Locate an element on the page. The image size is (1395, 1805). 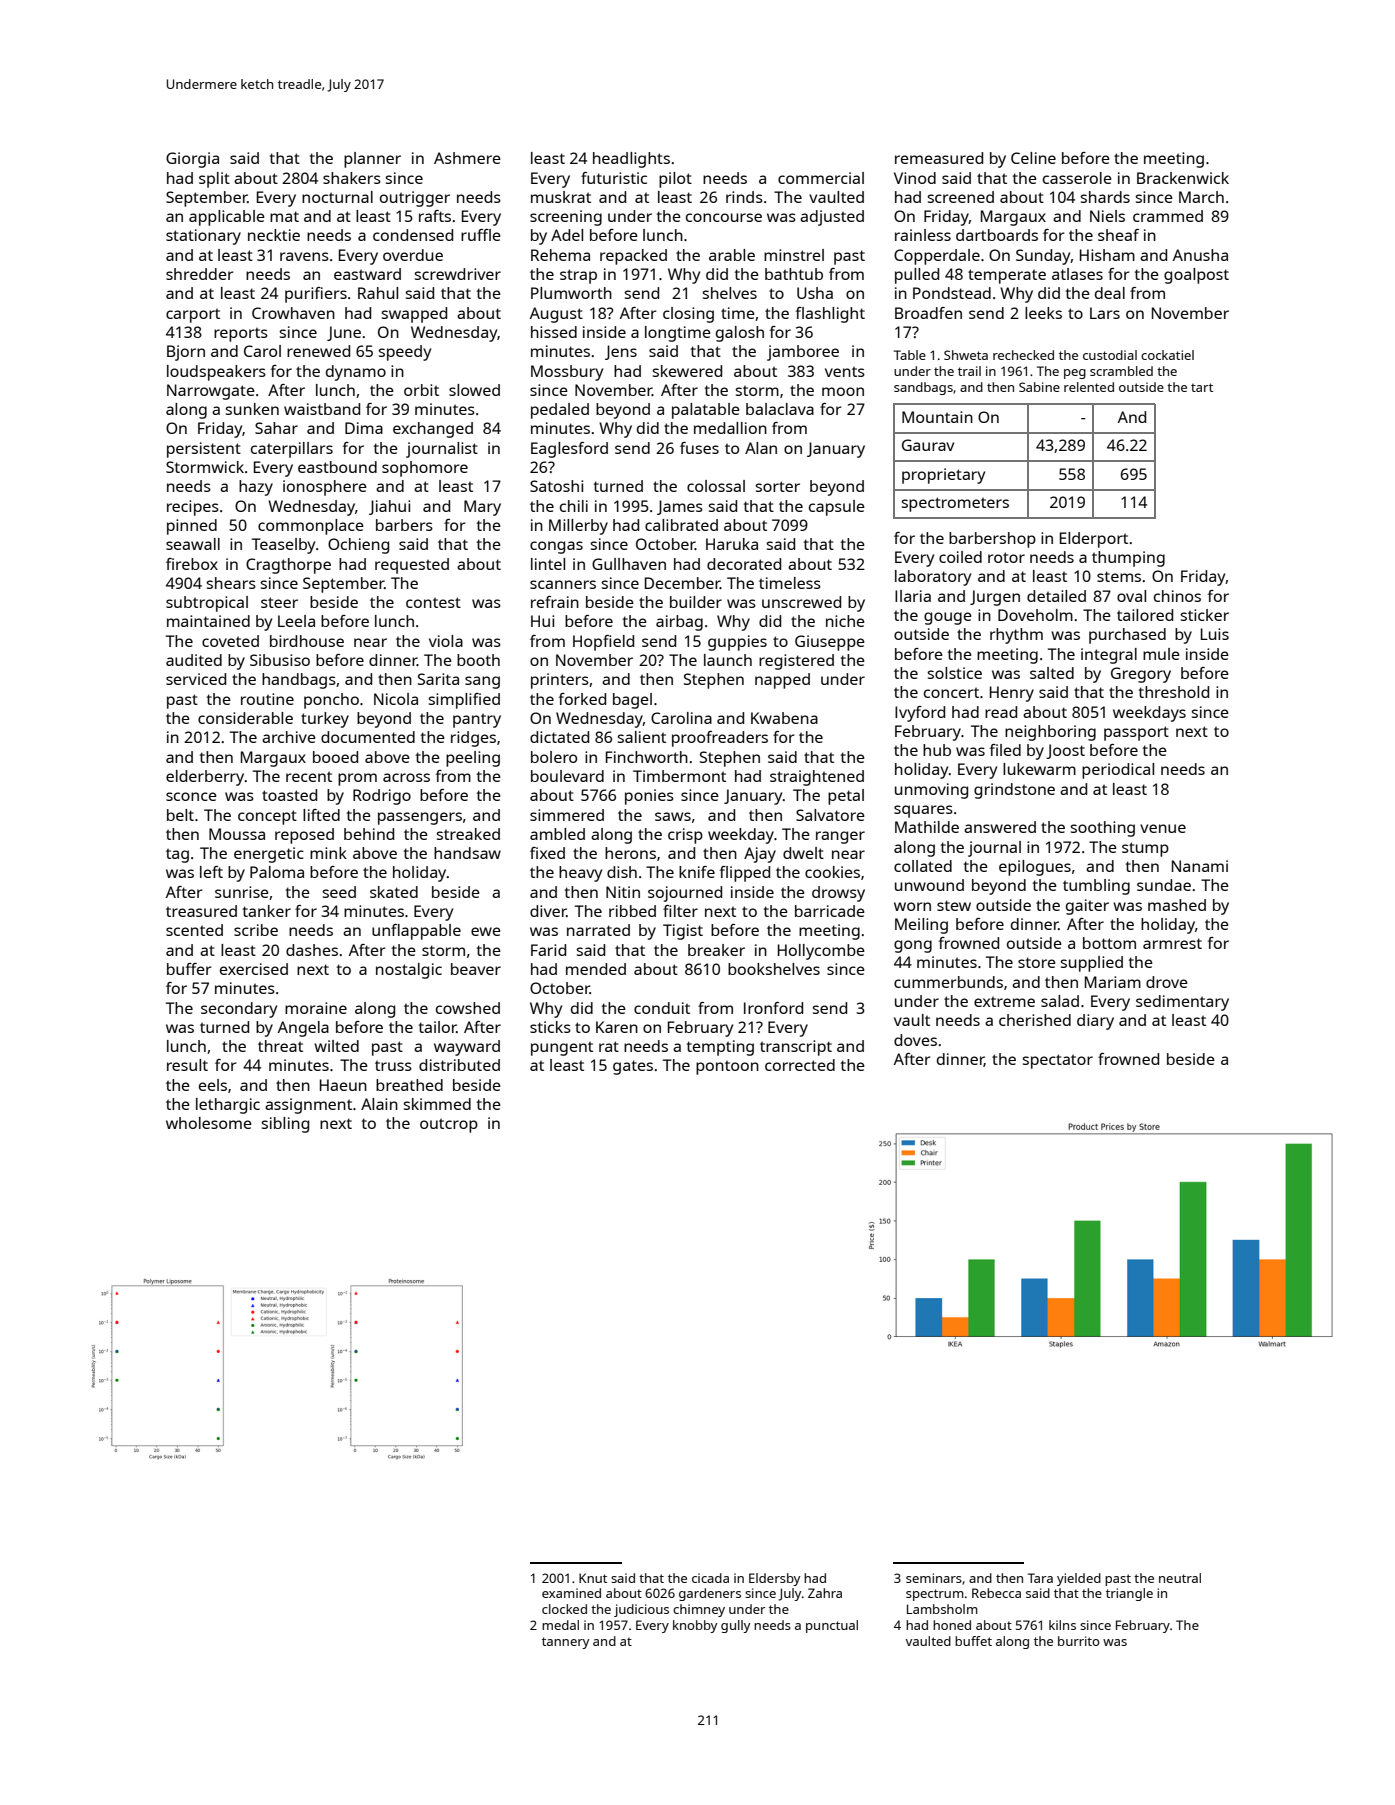
Celine is located at coordinates (1033, 158).
